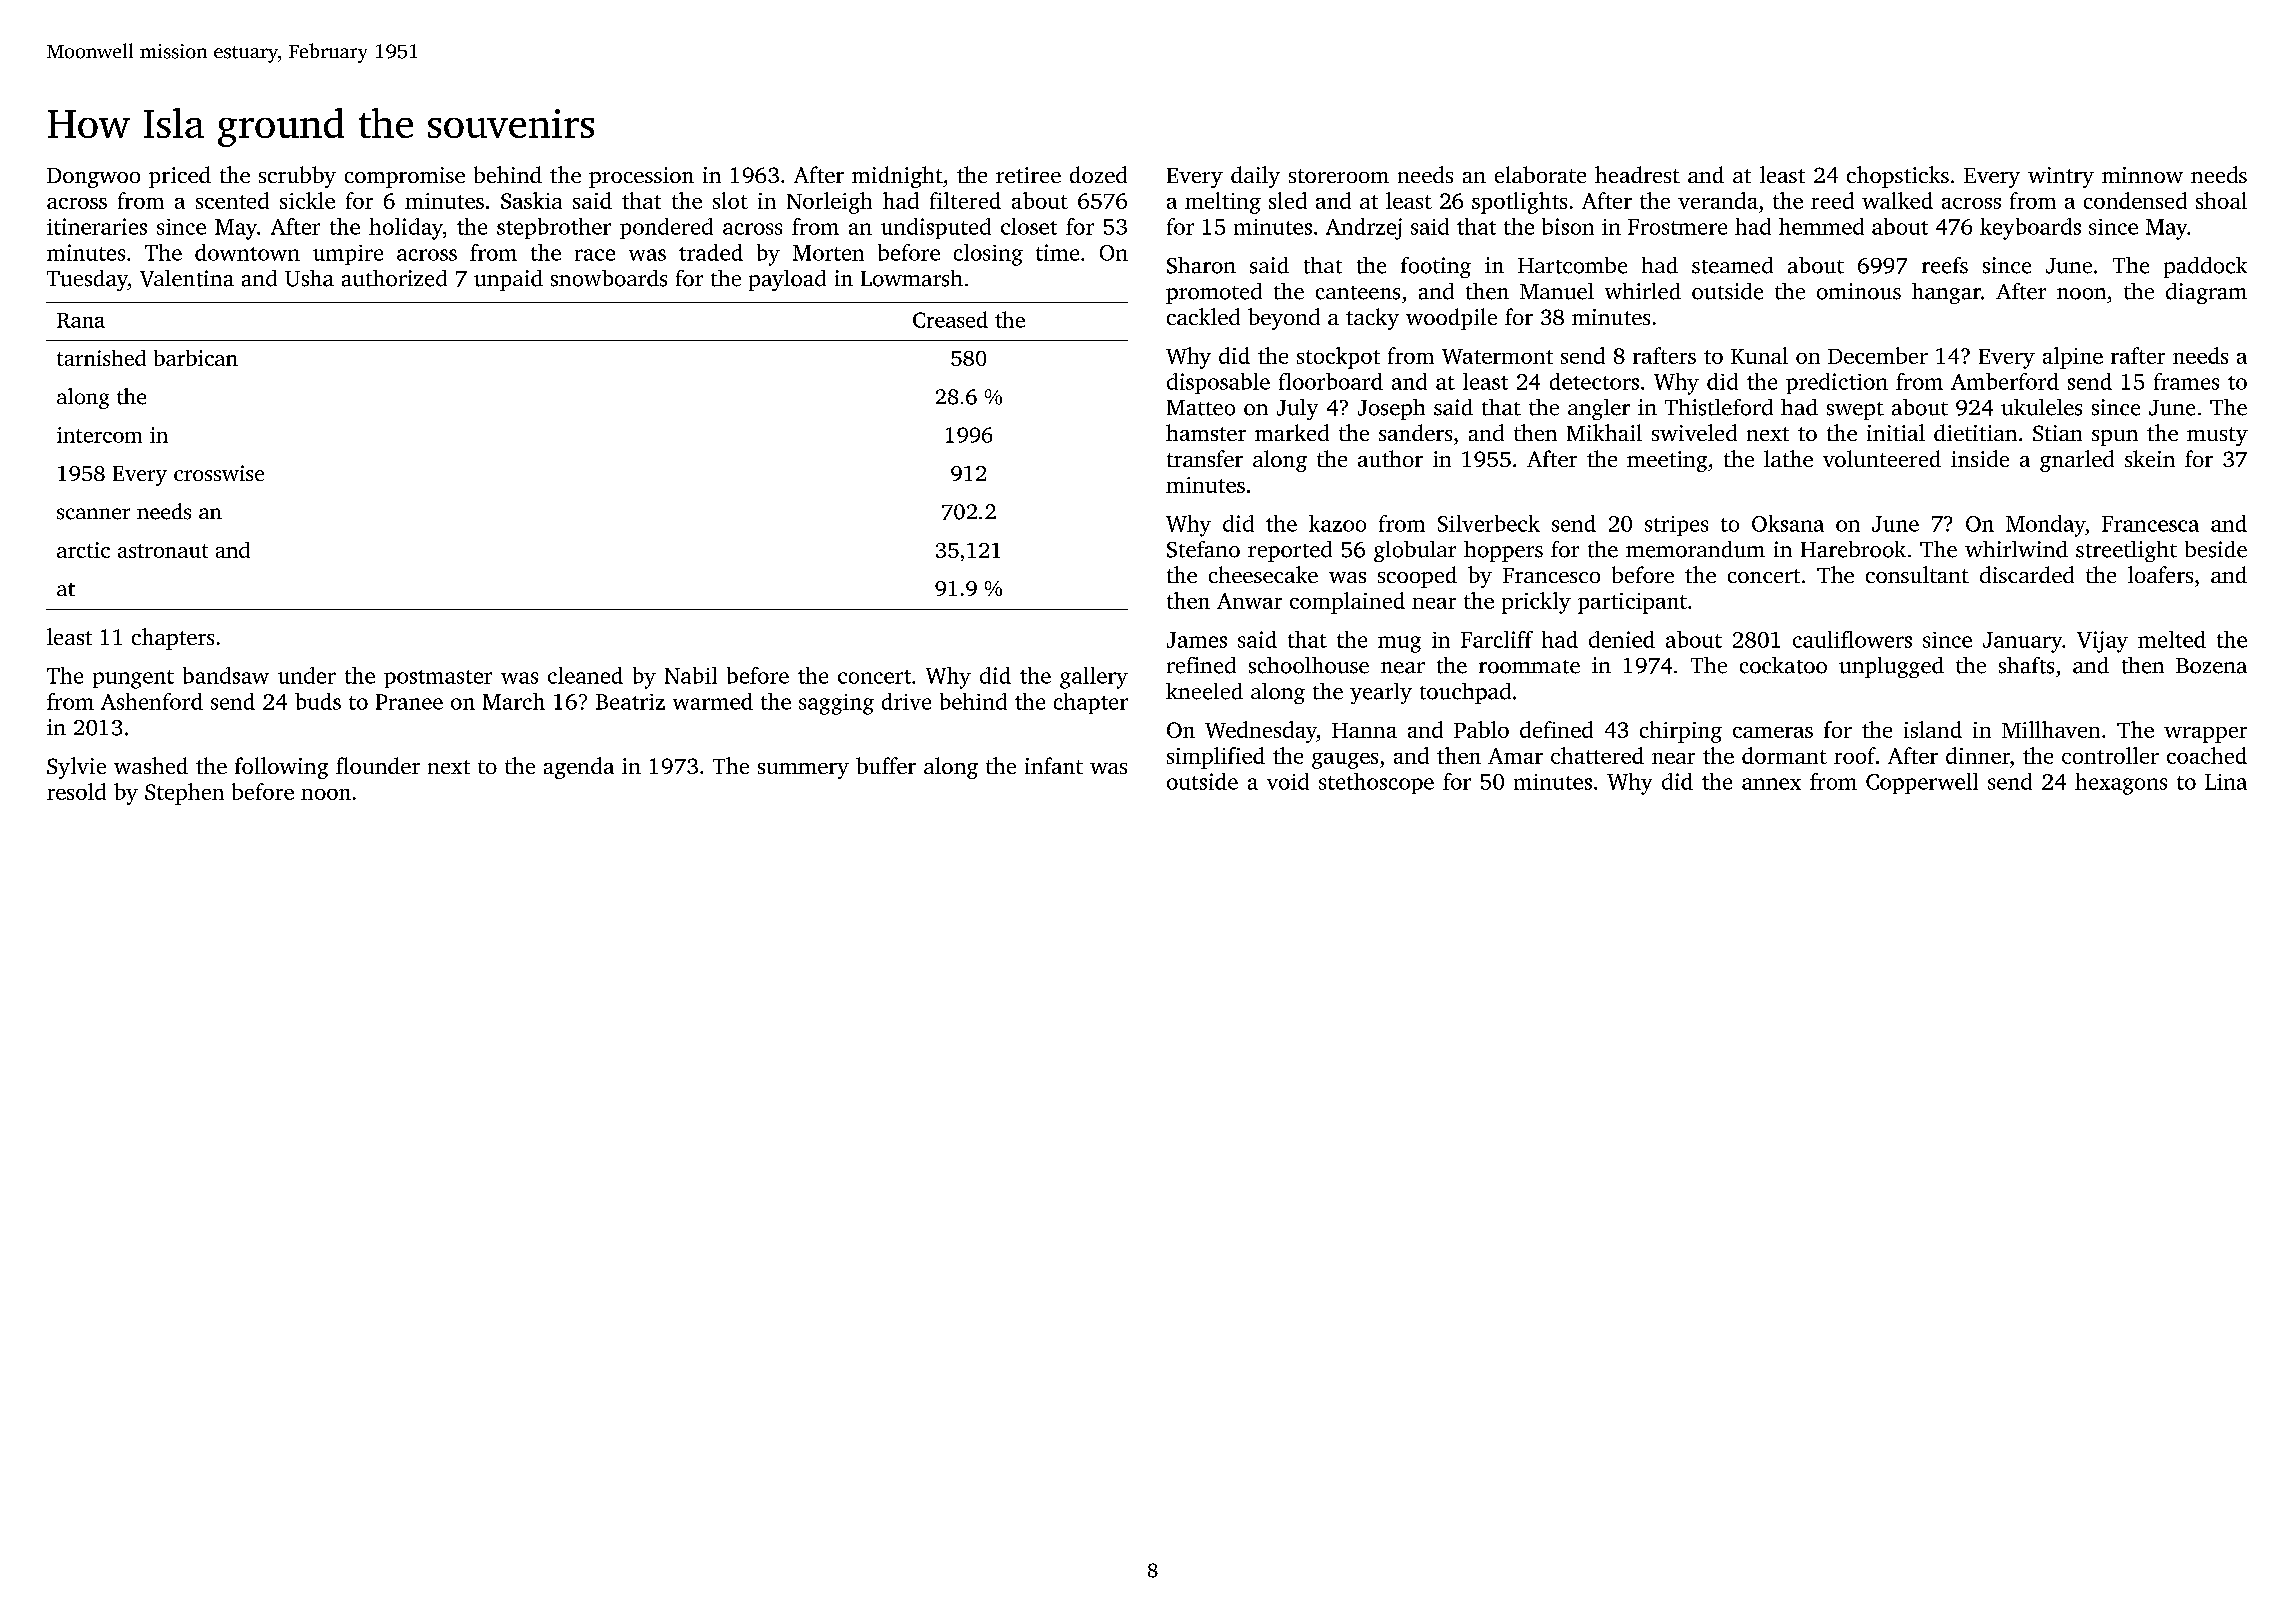 Image resolution: width=2294 pixels, height=1622 pixels. What do you see at coordinates (1204, 691) in the image?
I see `kneeled` at bounding box center [1204, 691].
